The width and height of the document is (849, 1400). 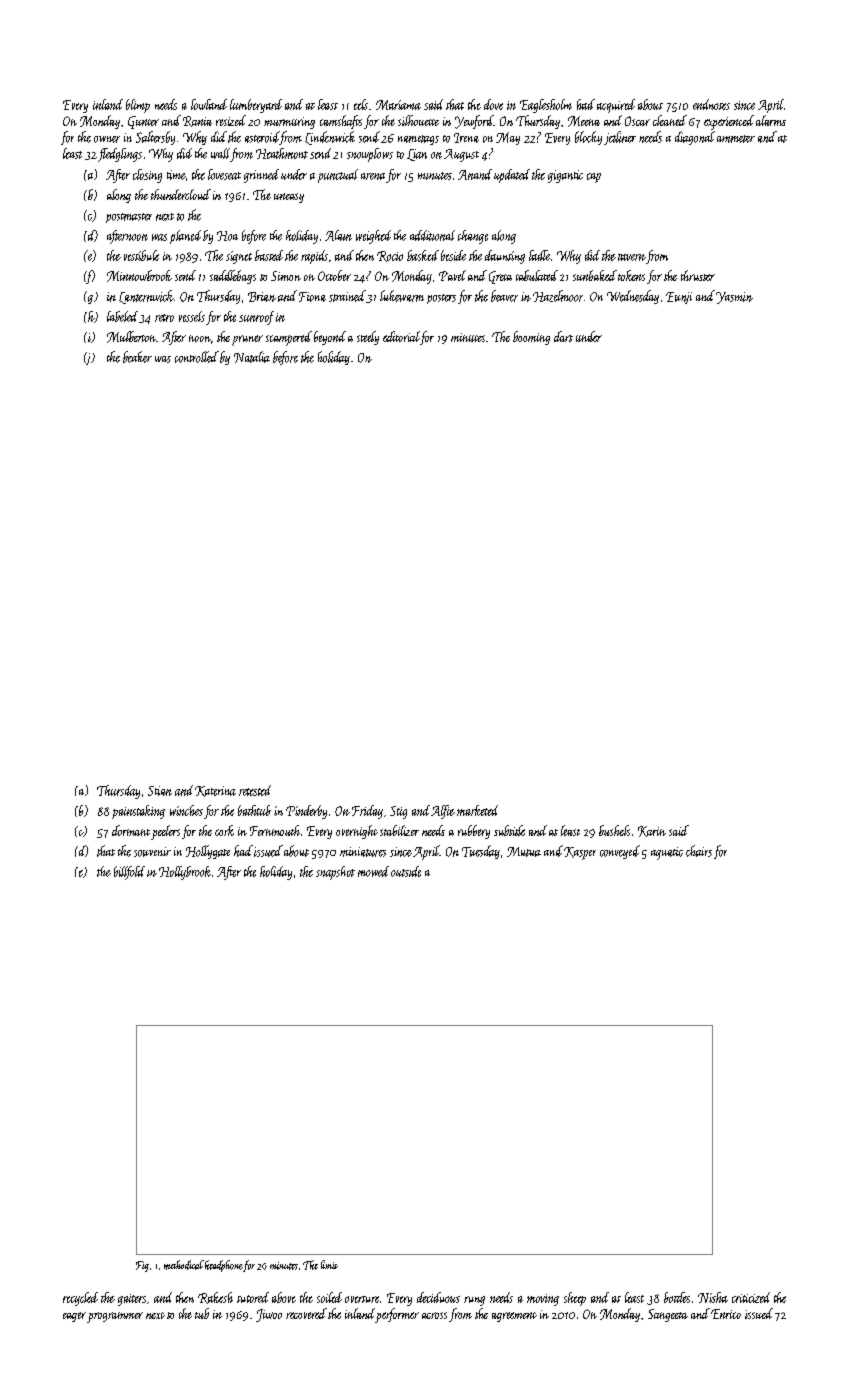 I want to click on diagonal, so click(x=695, y=138).
